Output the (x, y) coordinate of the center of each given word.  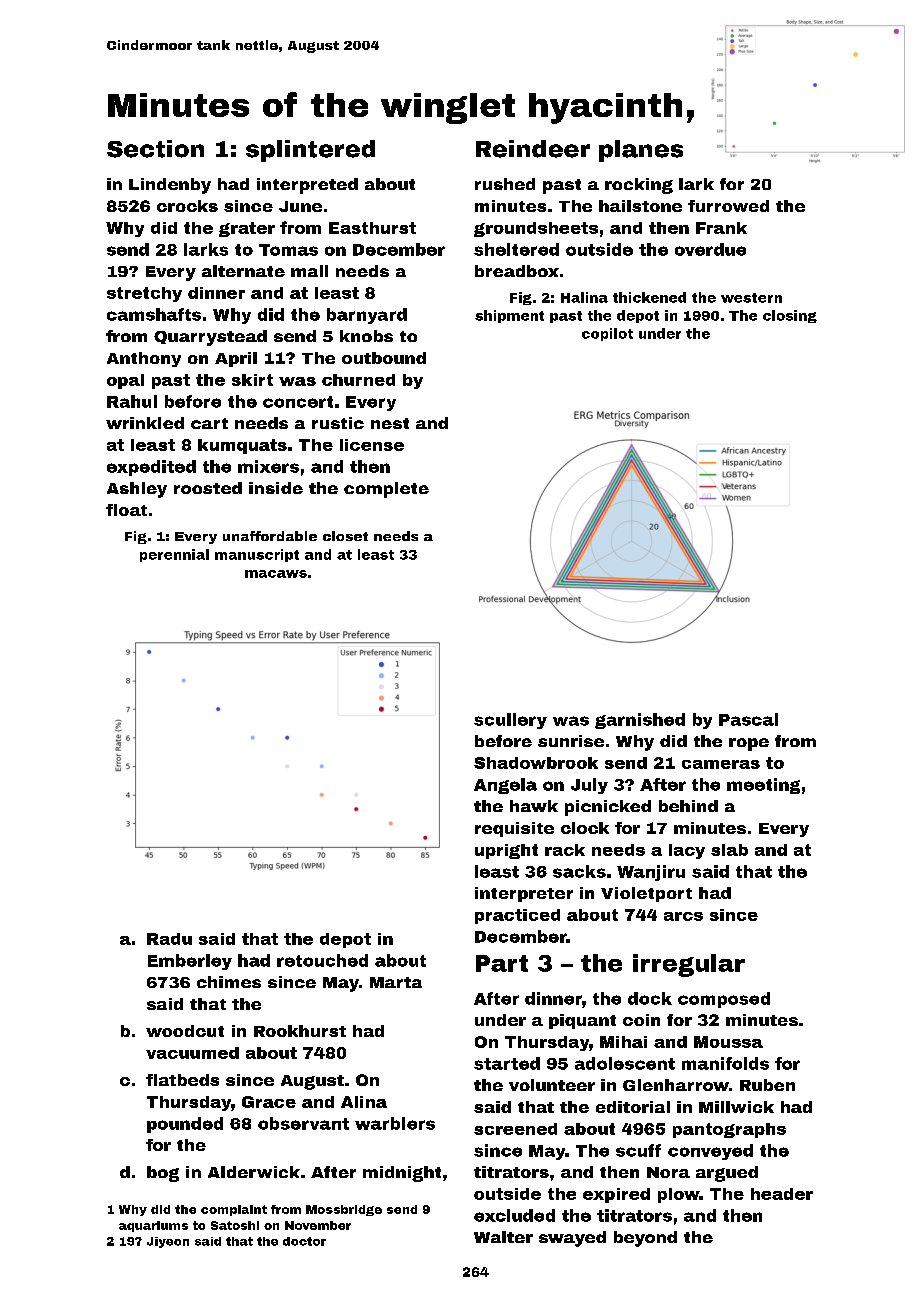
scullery (510, 721)
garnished (640, 721)
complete (386, 490)
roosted (208, 488)
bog (163, 1174)
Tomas (288, 250)
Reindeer (533, 149)
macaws (276, 574)
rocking (639, 186)
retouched (322, 960)
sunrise (571, 741)
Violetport (646, 894)
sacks (579, 871)
